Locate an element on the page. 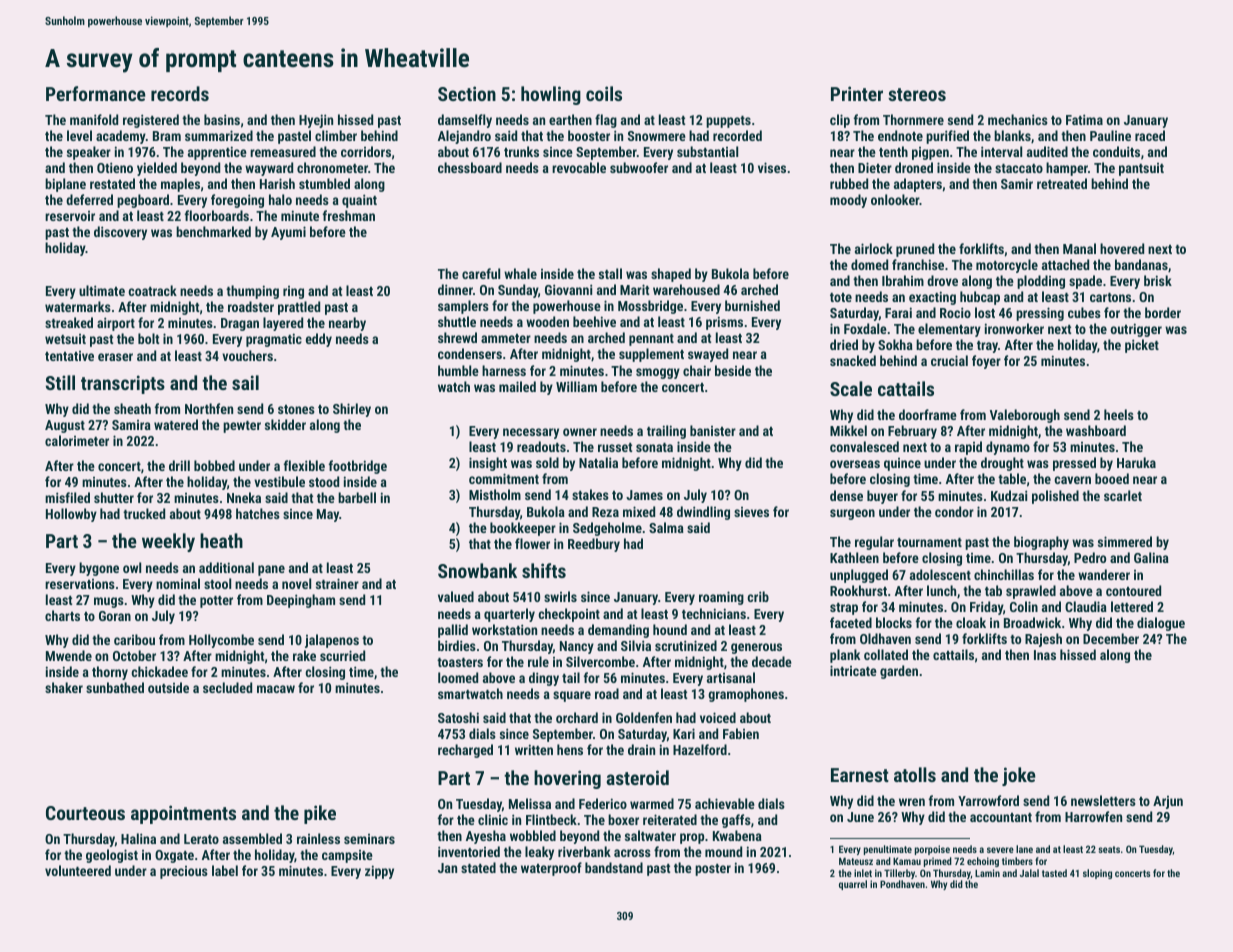 The height and width of the document is (952, 1233). label is located at coordinates (225, 870).
